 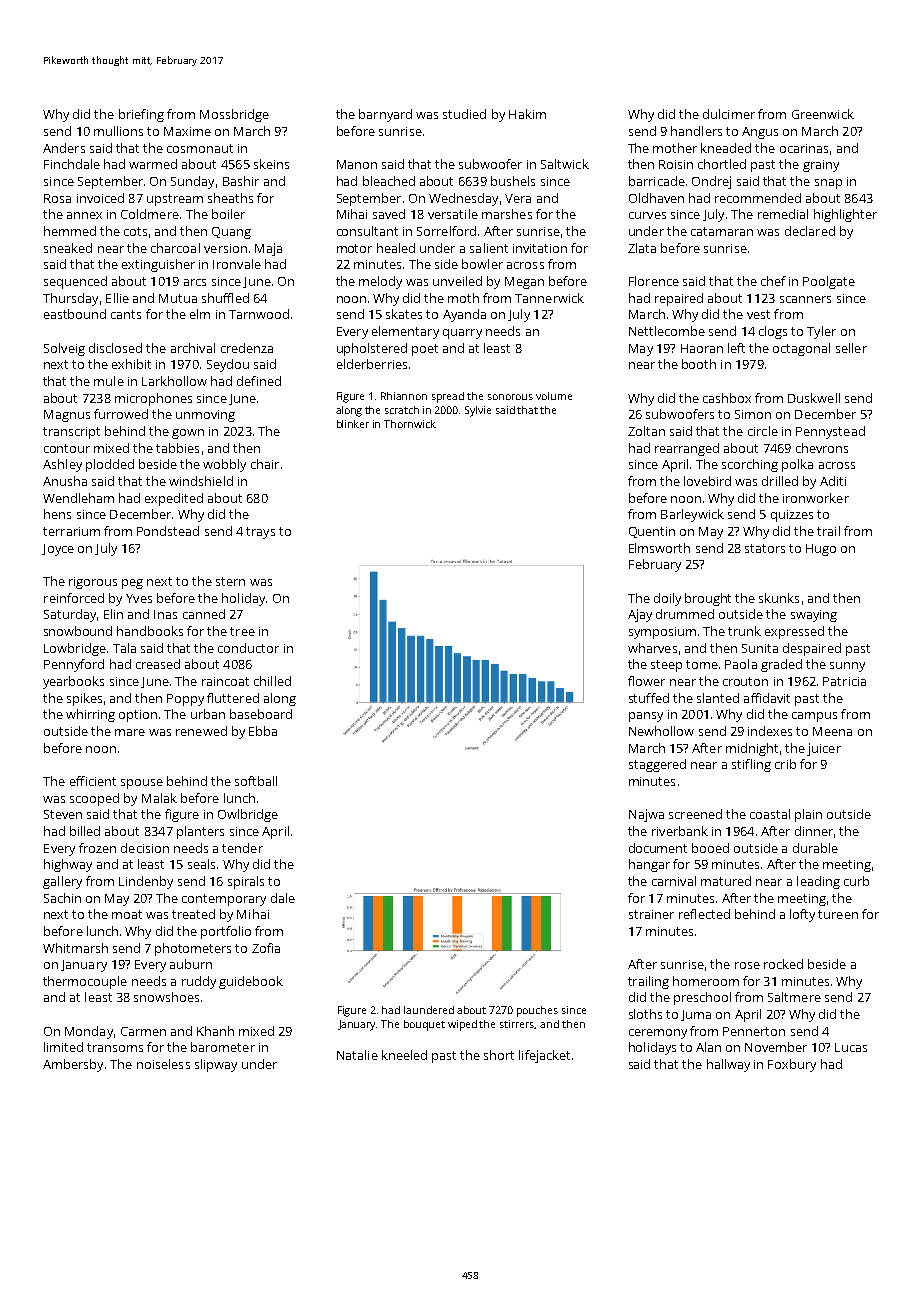 I want to click on chilled, so click(x=272, y=681).
